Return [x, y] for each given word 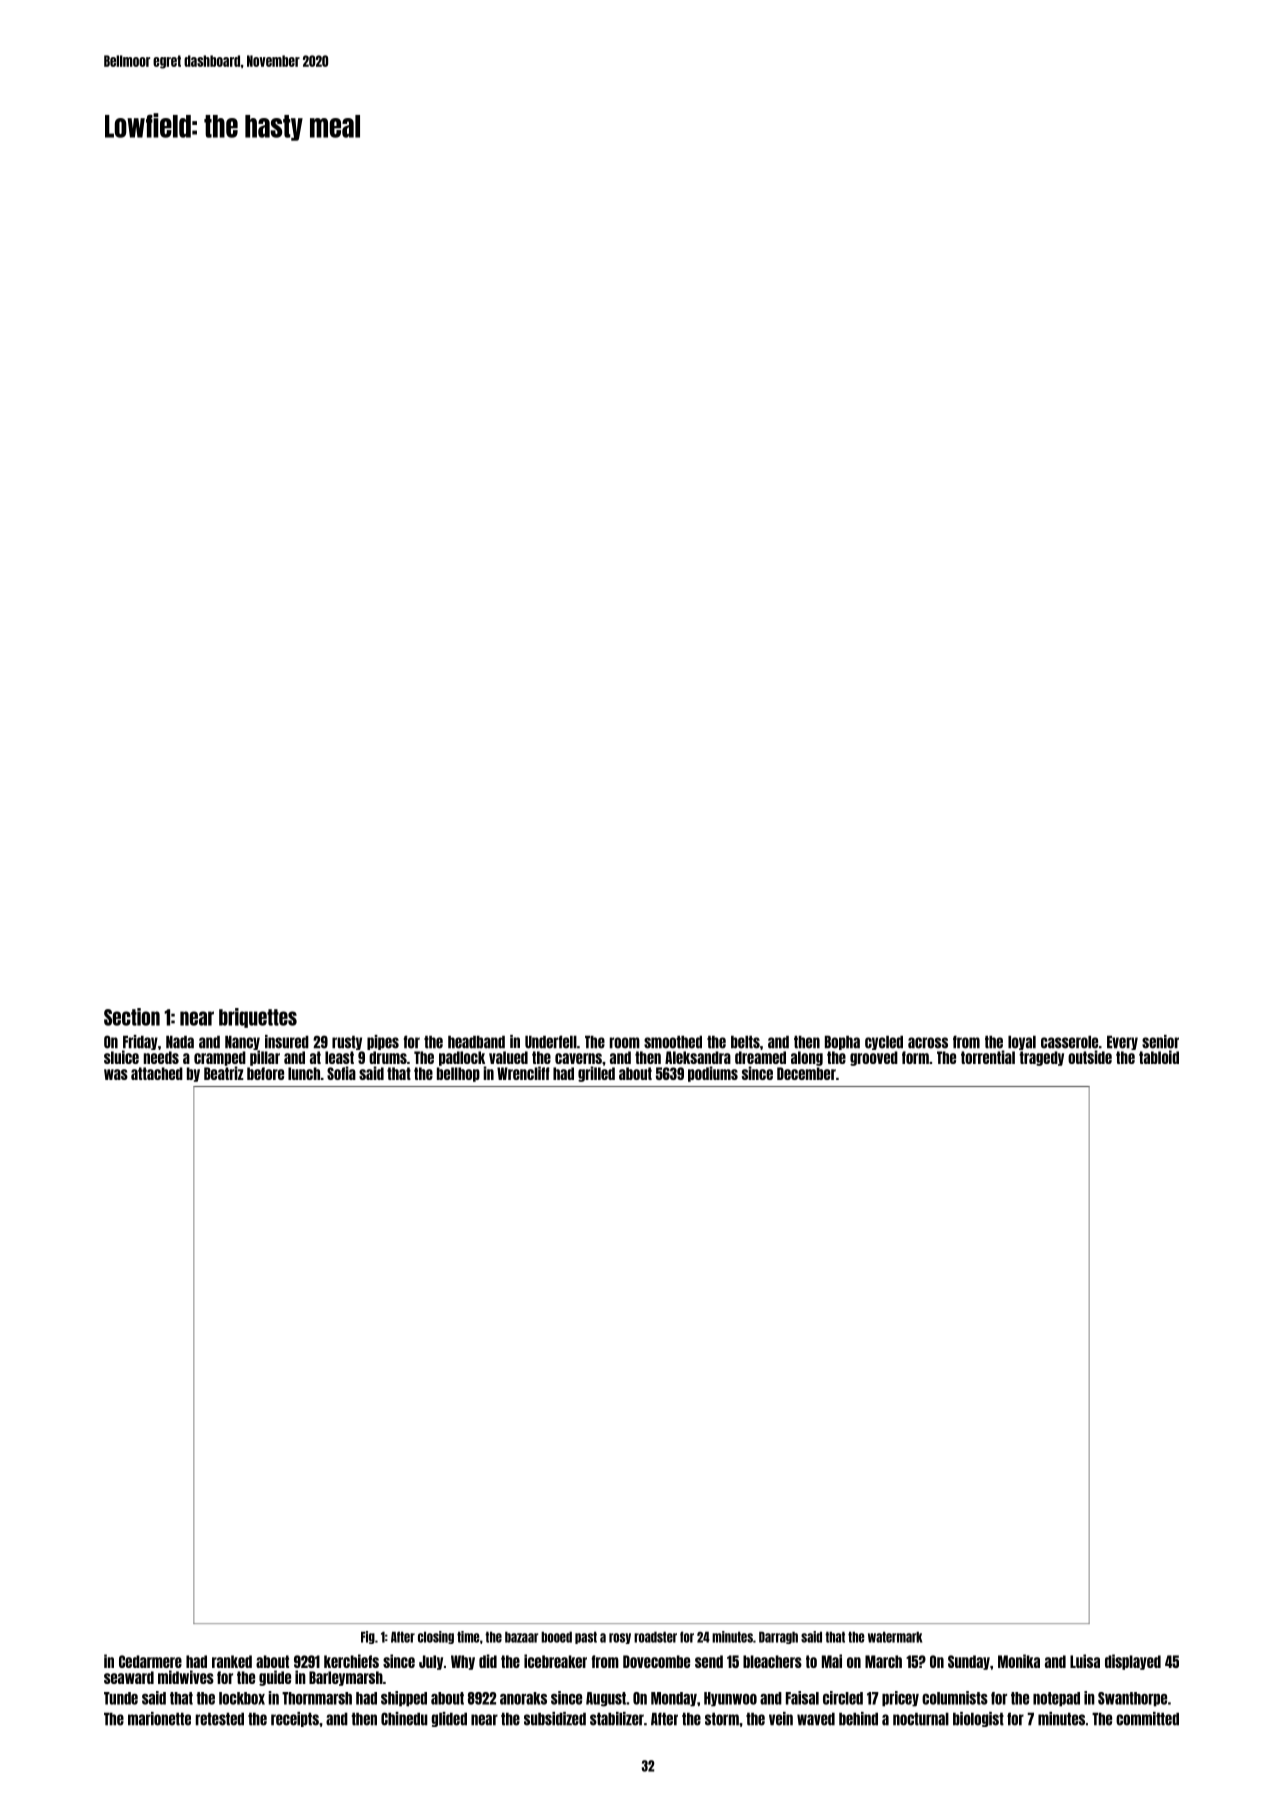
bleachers [772, 1661]
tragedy [1041, 1058]
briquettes [258, 1018]
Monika [1019, 1661]
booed [556, 1637]
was [116, 1074]
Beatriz [224, 1073]
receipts [295, 1719]
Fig [368, 1637]
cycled [884, 1042]
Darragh [778, 1637]
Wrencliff [523, 1073]
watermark [895, 1637]
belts [745, 1042]
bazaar [521, 1637]
